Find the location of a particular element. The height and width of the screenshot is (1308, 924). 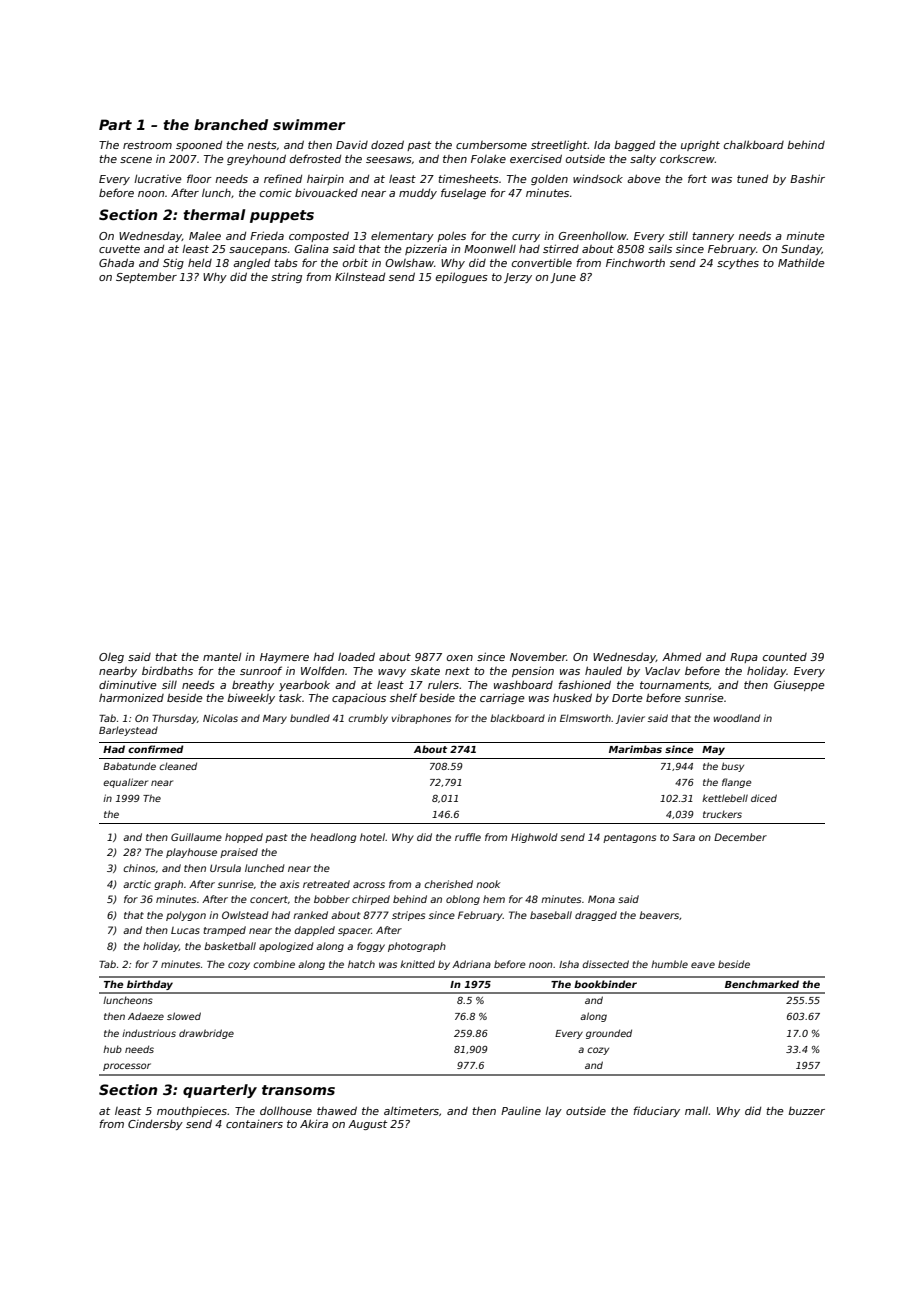

nook is located at coordinates (488, 884).
